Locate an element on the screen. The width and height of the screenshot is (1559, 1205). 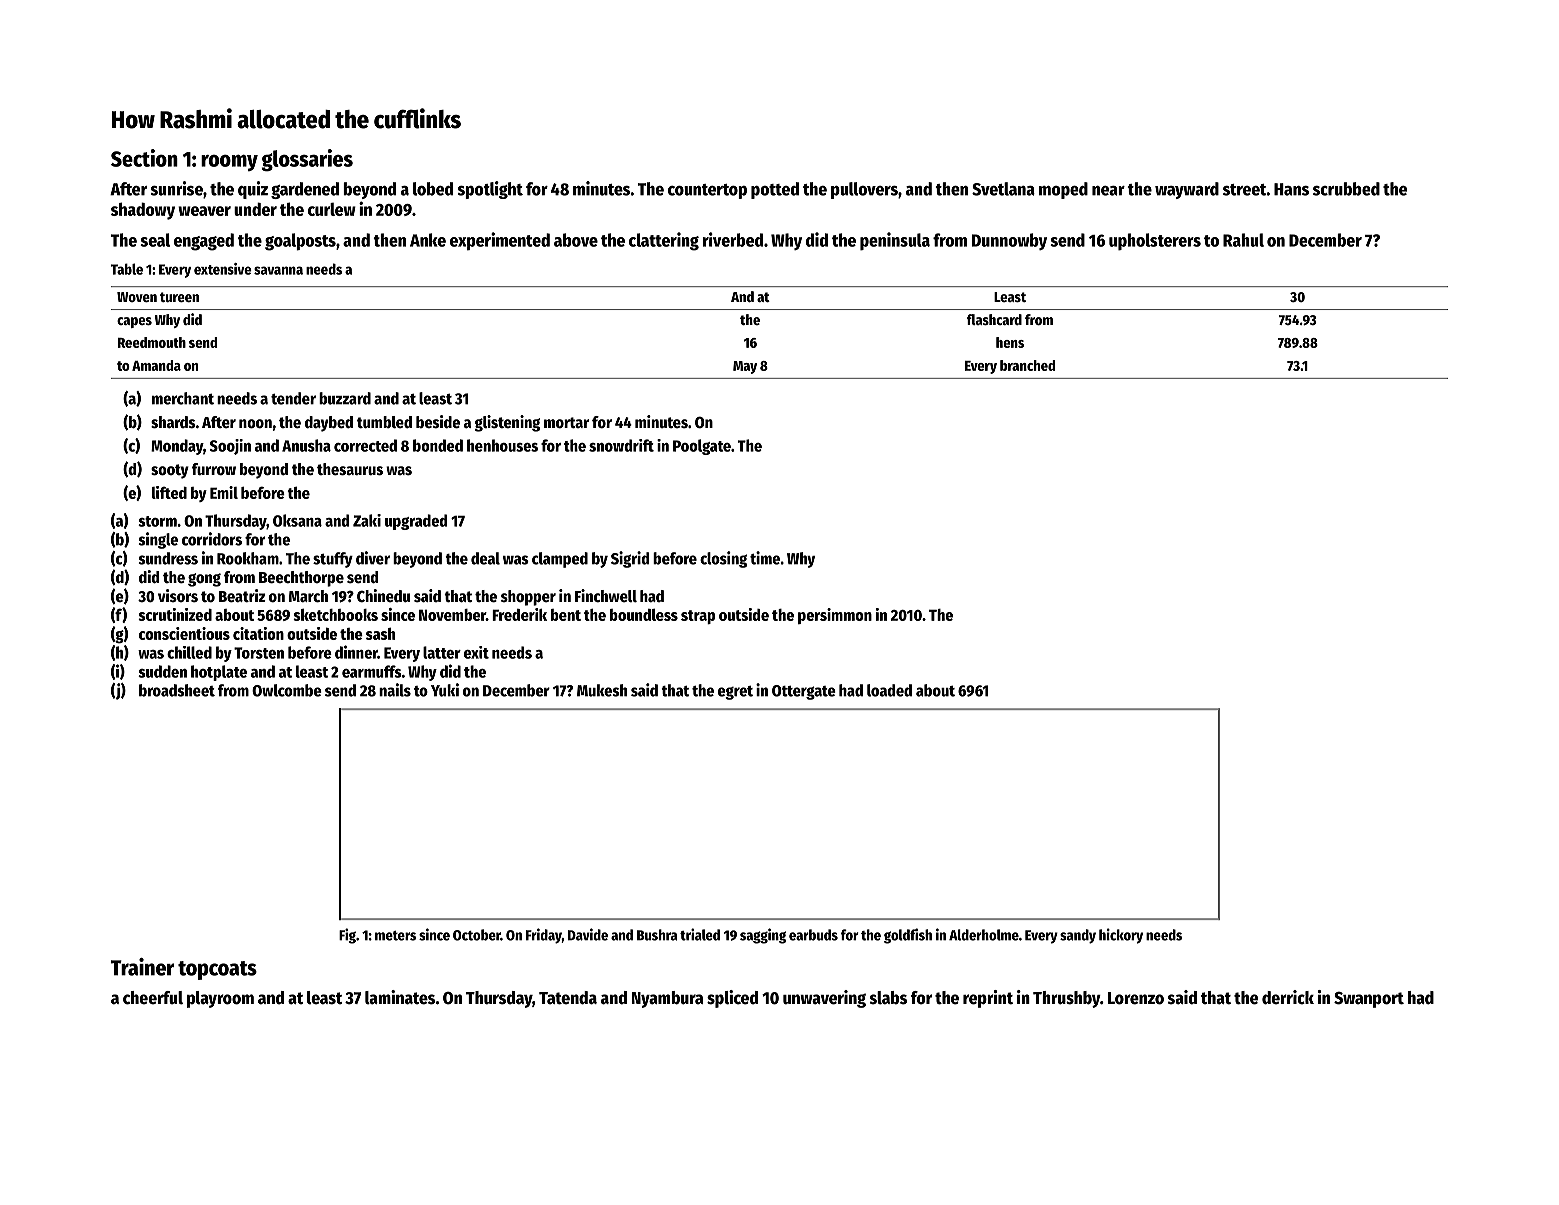
Ottergate is located at coordinates (804, 692).
